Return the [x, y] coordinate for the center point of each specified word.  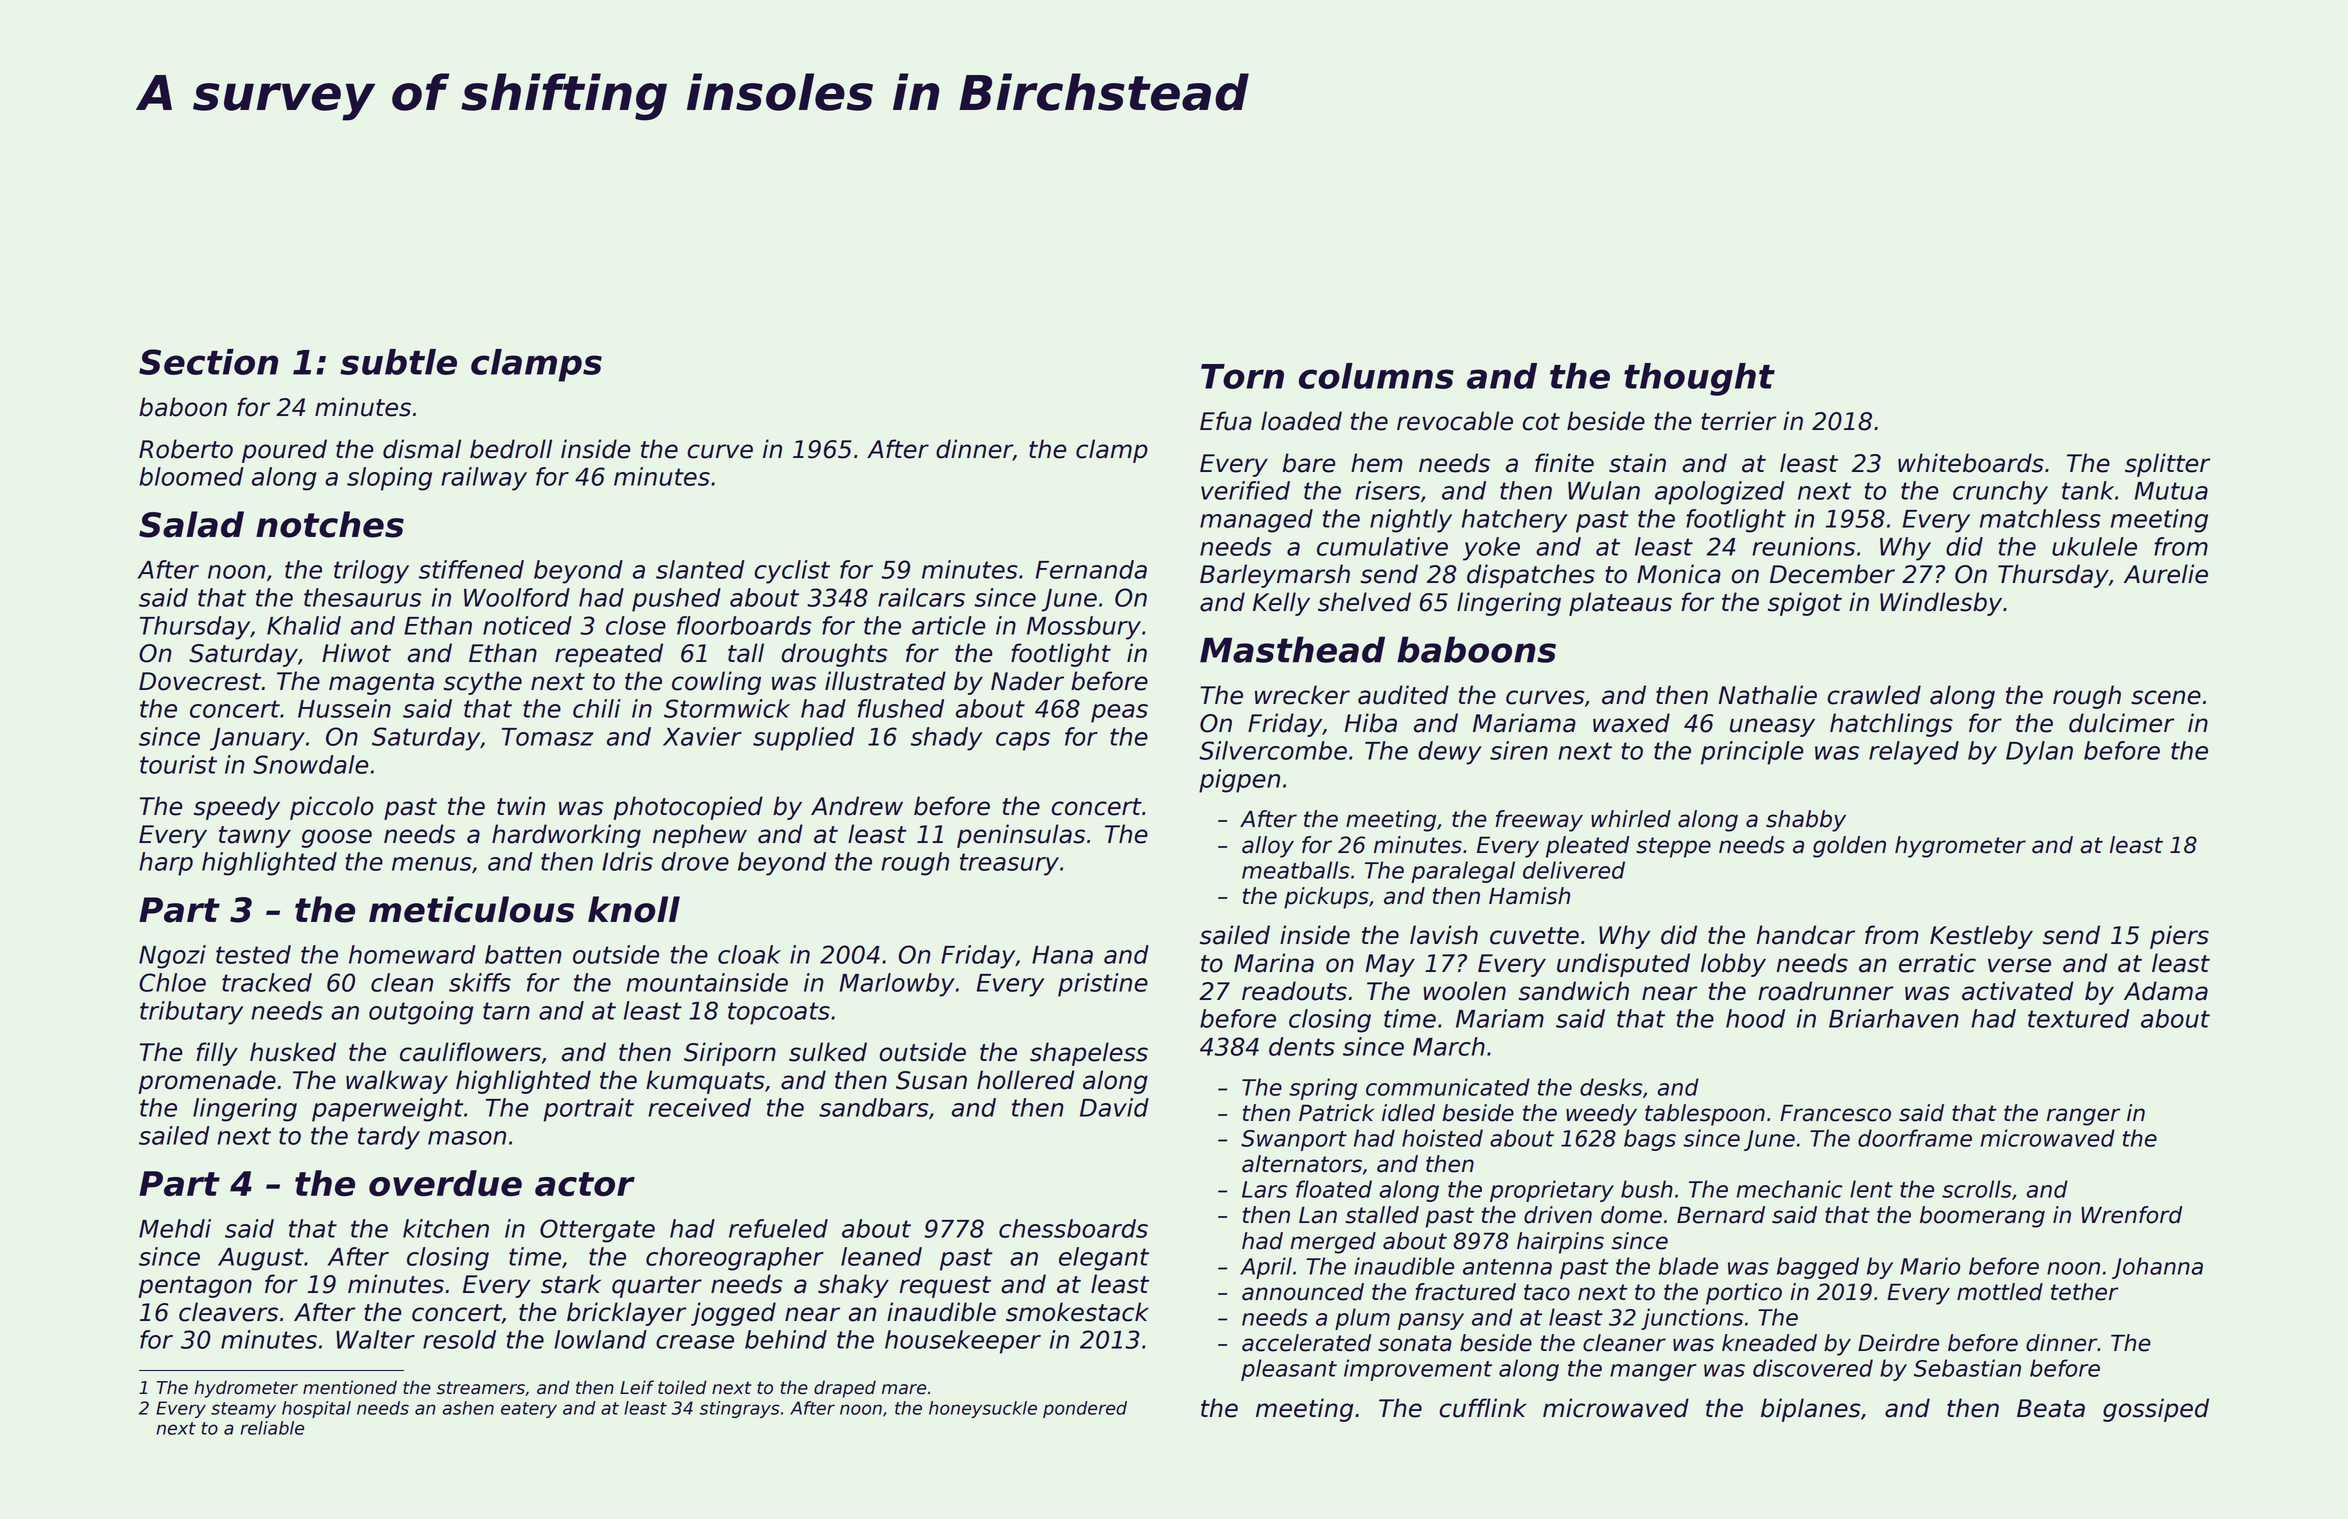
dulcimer [2121, 723]
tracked [267, 982]
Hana [1062, 955]
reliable [272, 1428]
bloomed [191, 476]
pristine [1103, 985]
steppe [1673, 847]
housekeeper [963, 1342]
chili [597, 708]
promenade [207, 1082]
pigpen [1239, 781]
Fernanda [1091, 569]
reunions [1803, 546]
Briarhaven [1894, 1018]
